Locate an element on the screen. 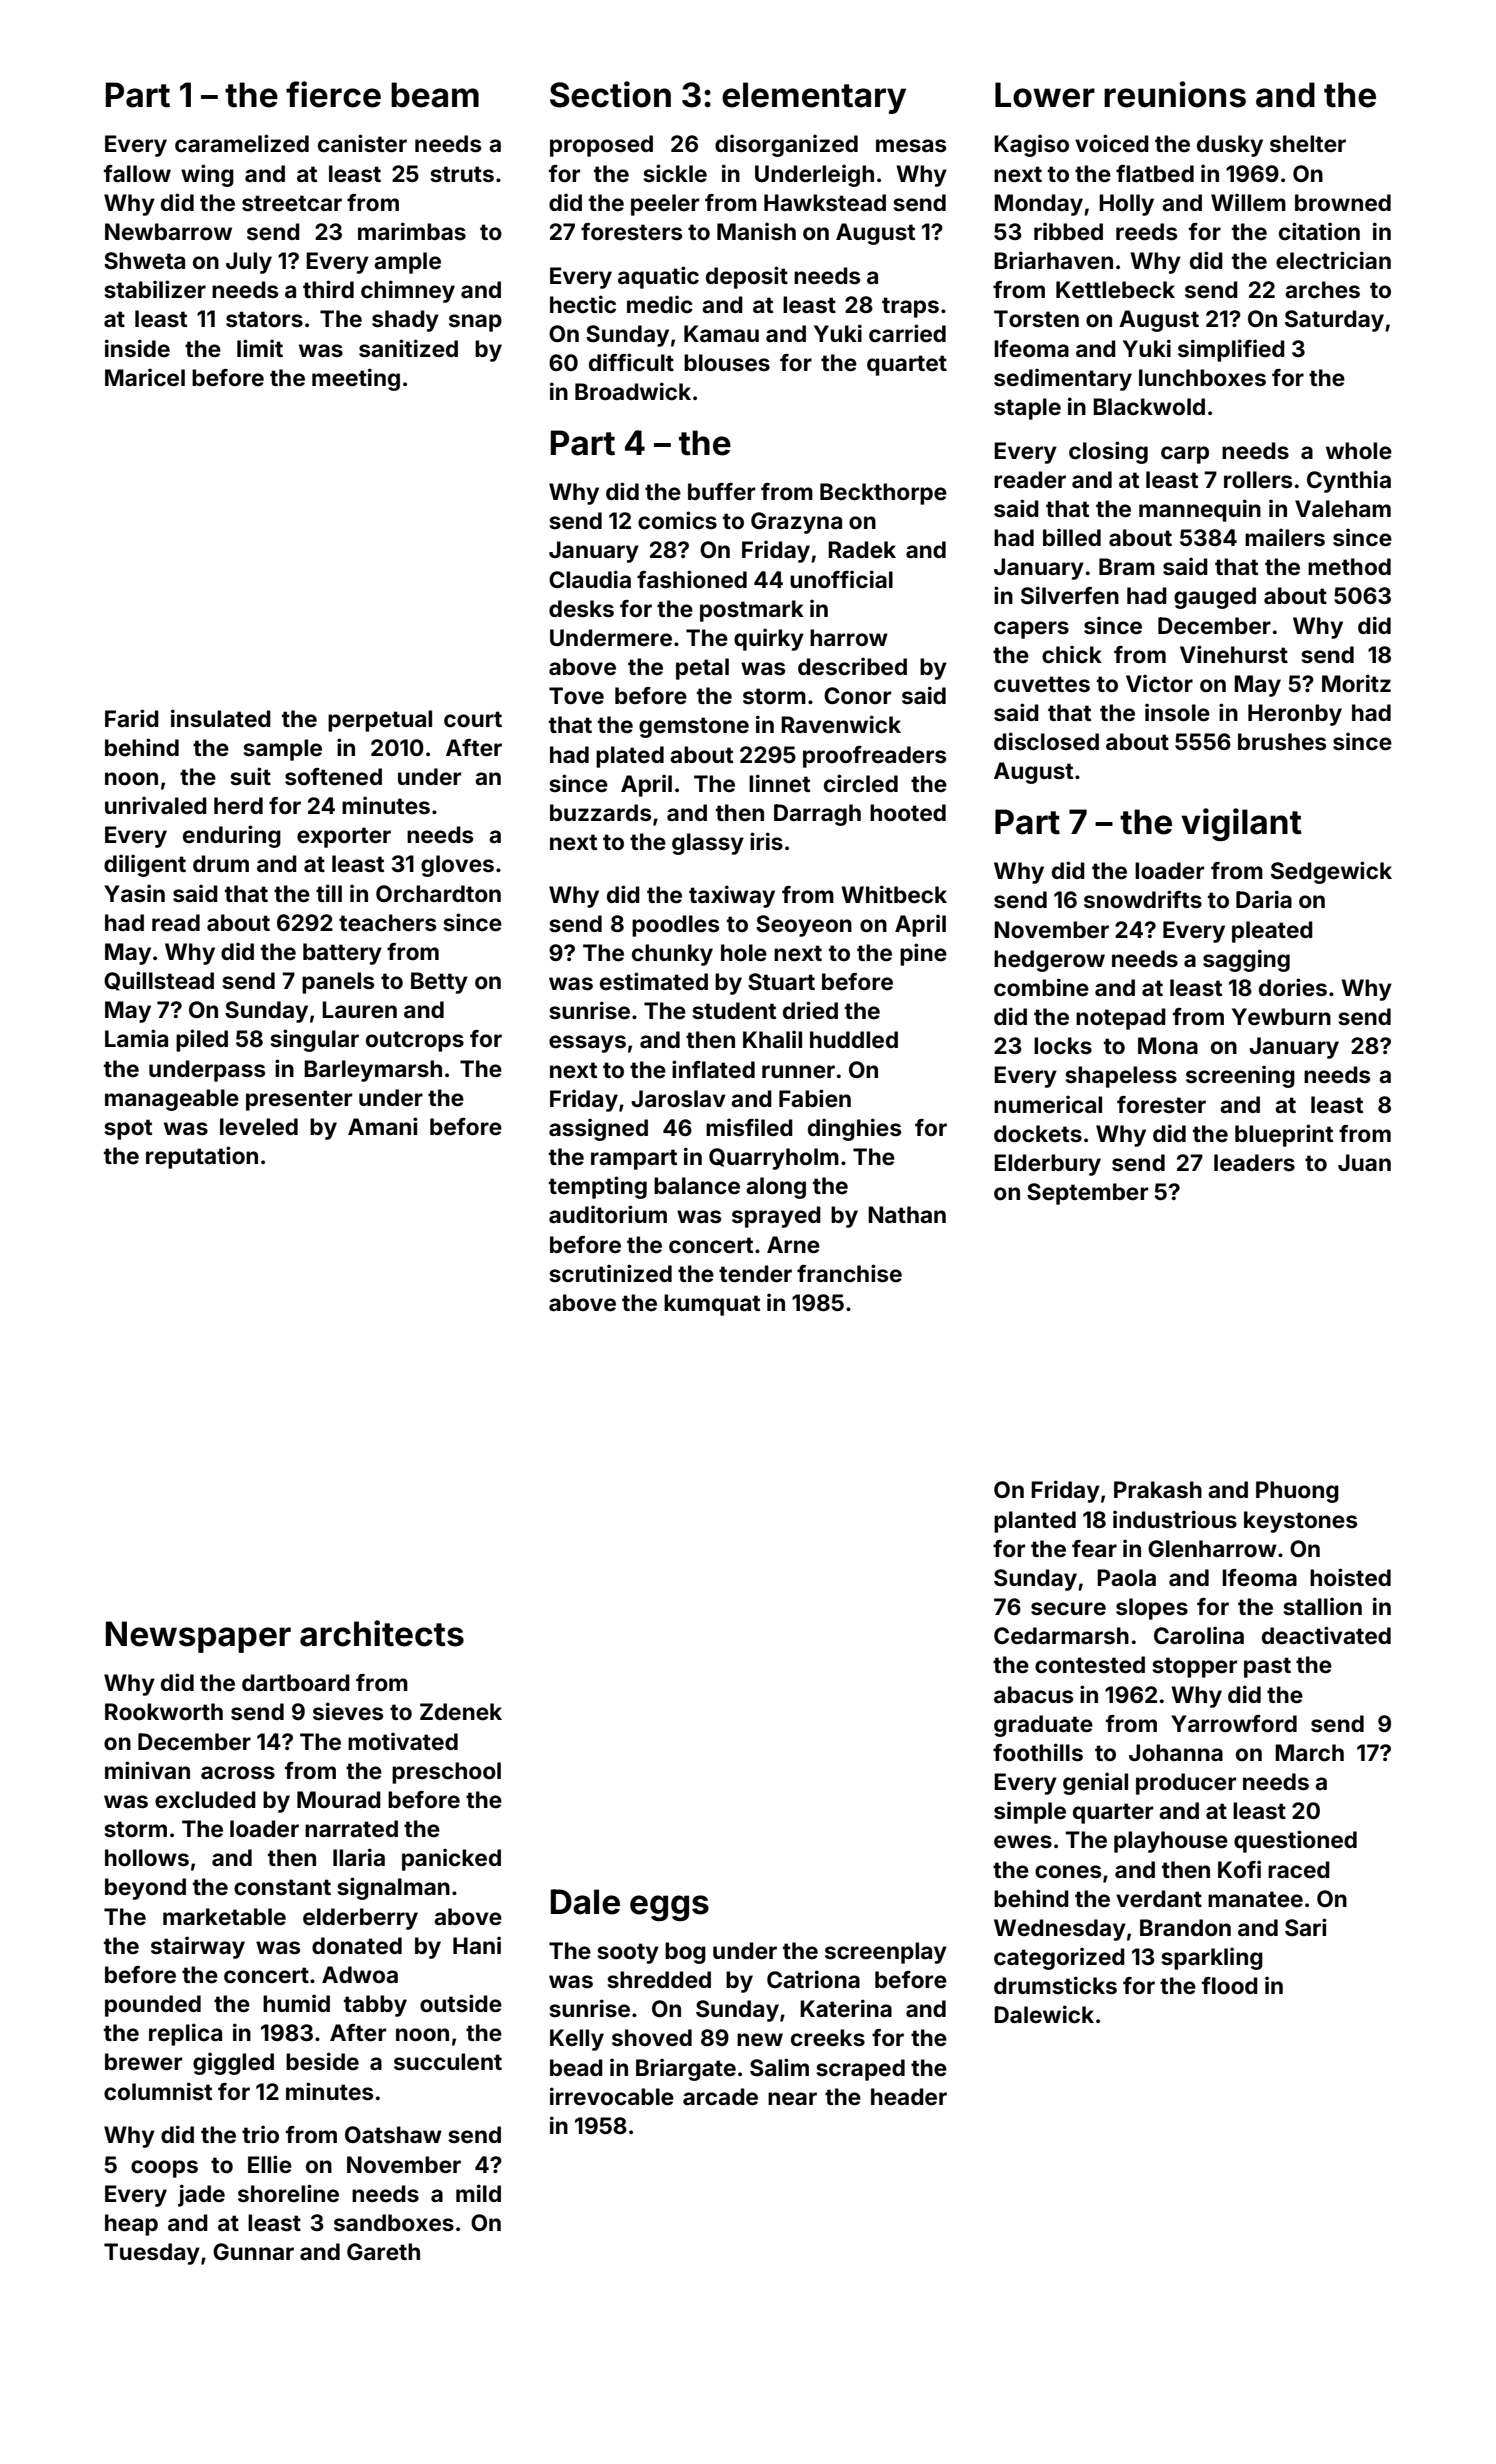 This screenshot has height=2464, width=1496. voiced is located at coordinates (1112, 143).
